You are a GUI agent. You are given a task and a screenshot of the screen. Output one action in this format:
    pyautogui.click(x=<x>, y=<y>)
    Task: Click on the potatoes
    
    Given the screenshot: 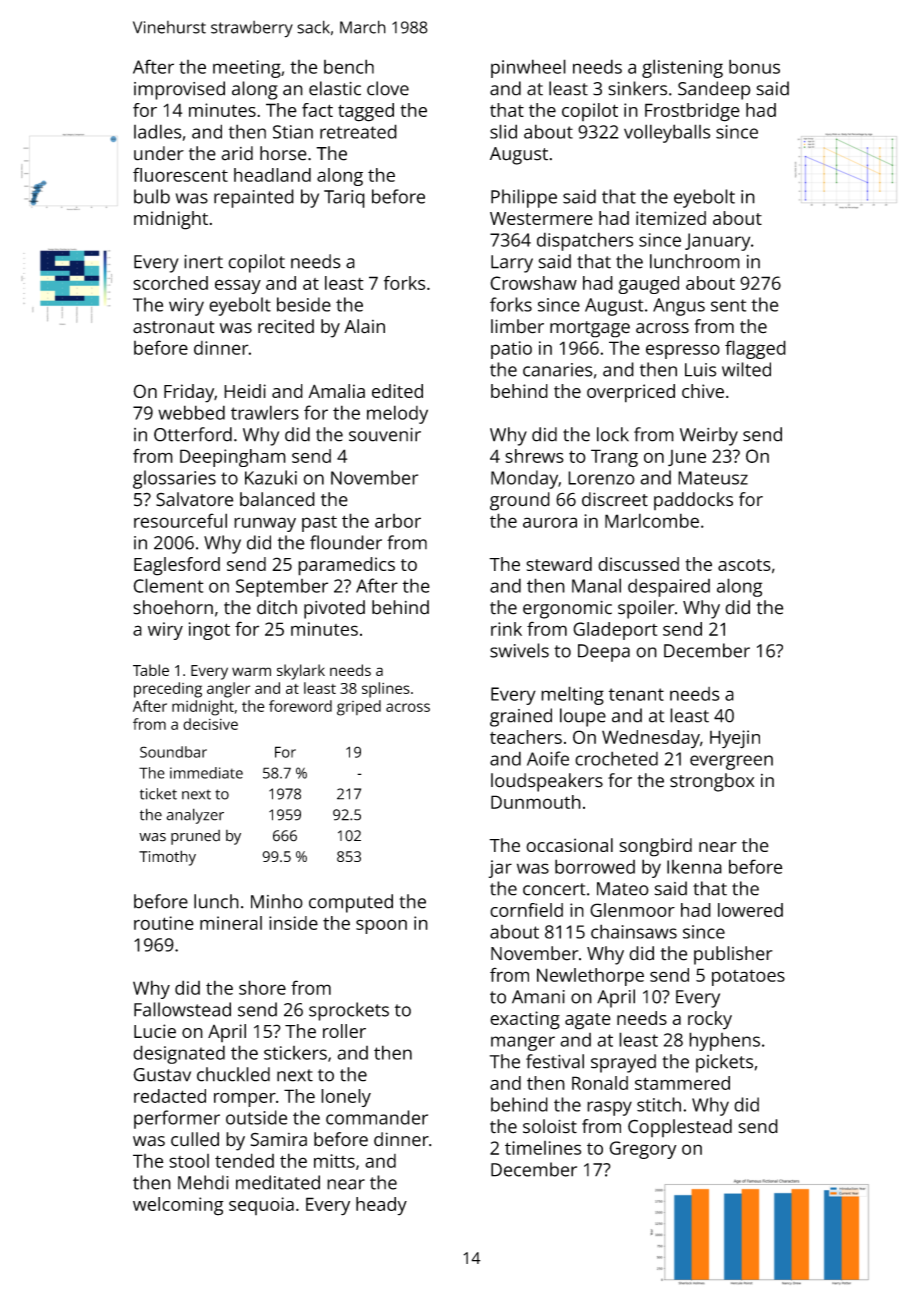 What is the action you would take?
    pyautogui.click(x=748, y=978)
